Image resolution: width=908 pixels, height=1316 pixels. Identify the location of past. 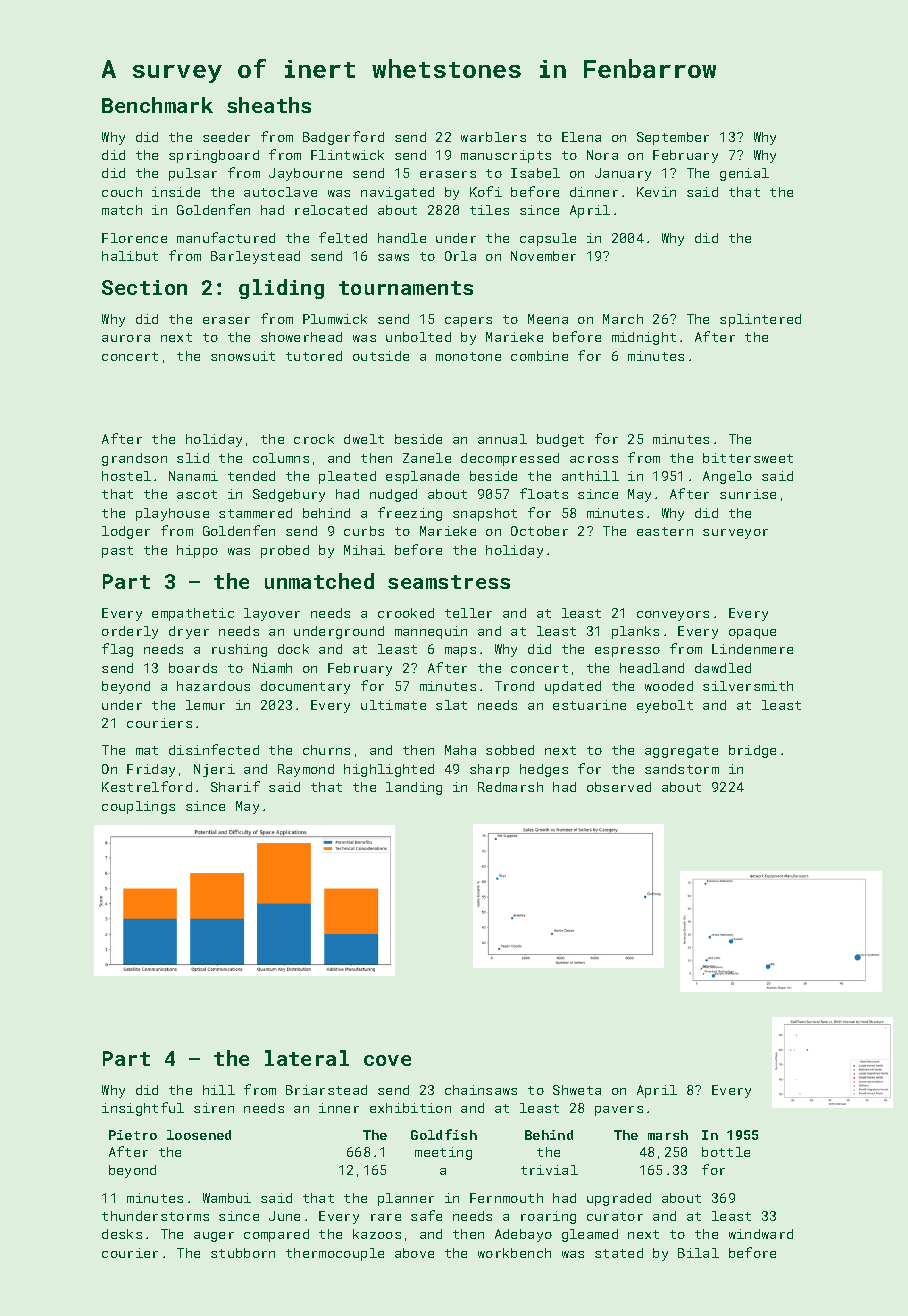
(117, 552).
